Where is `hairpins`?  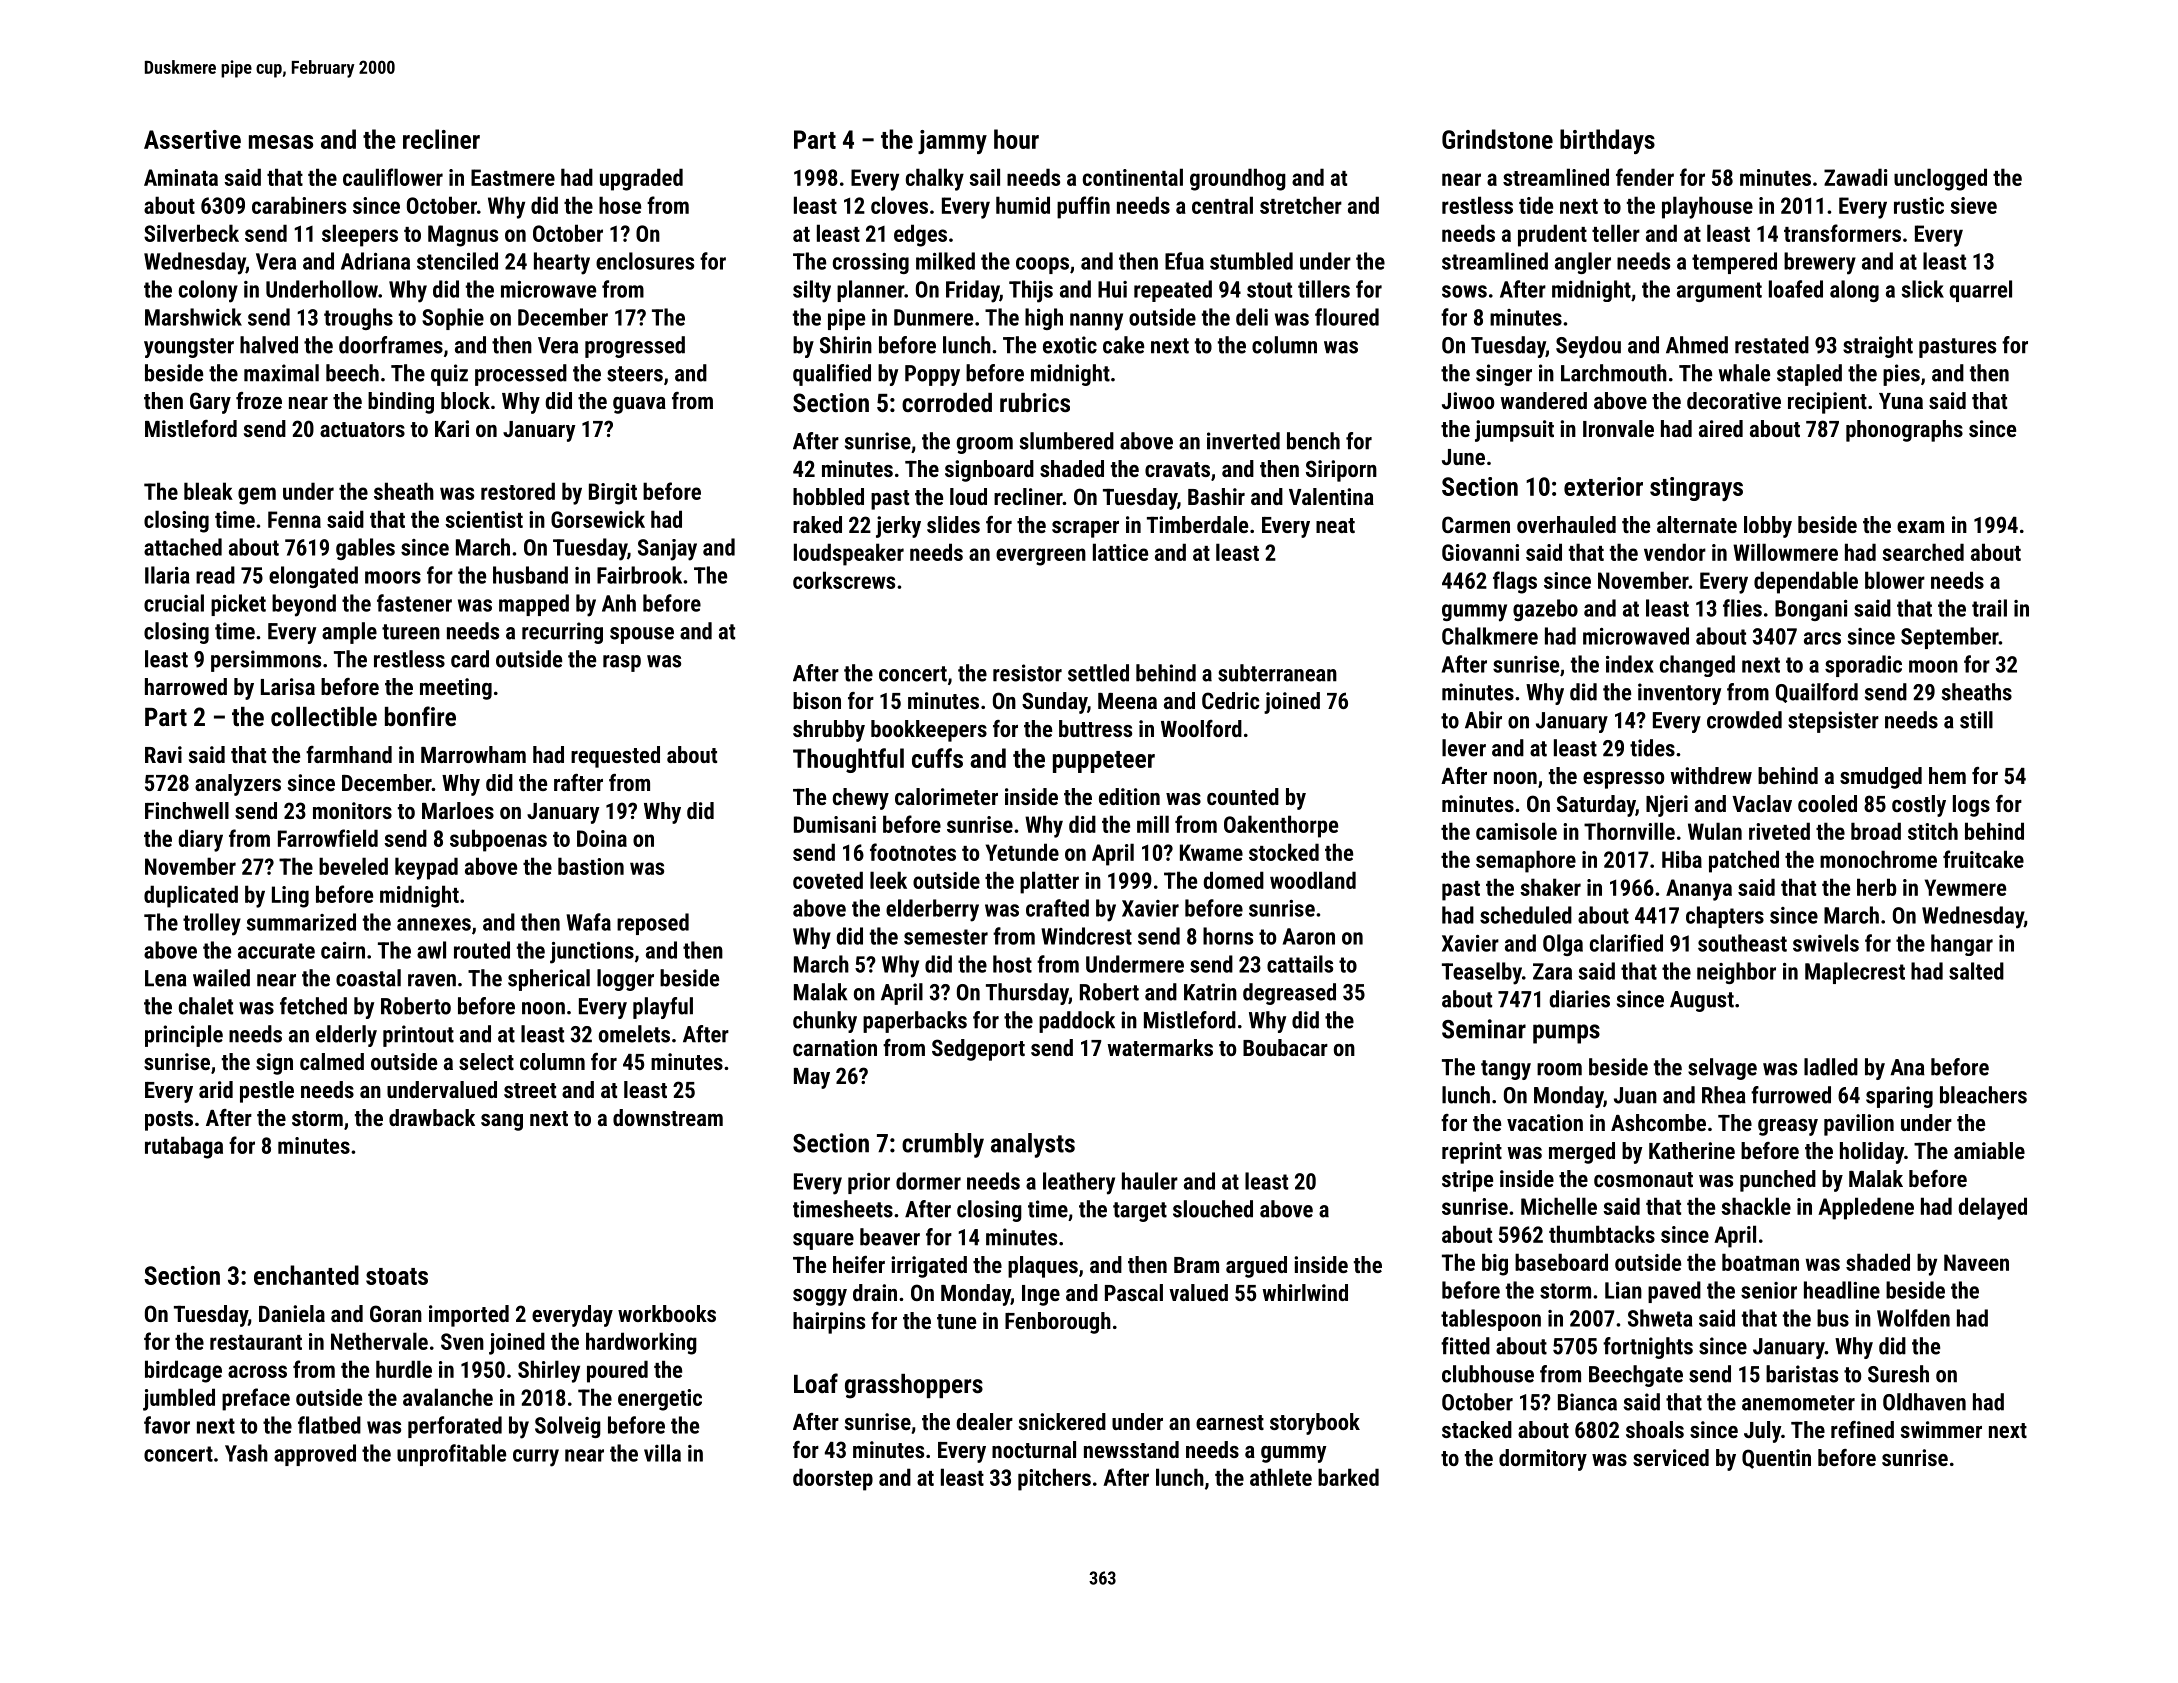
hairpins is located at coordinates (829, 1323).
